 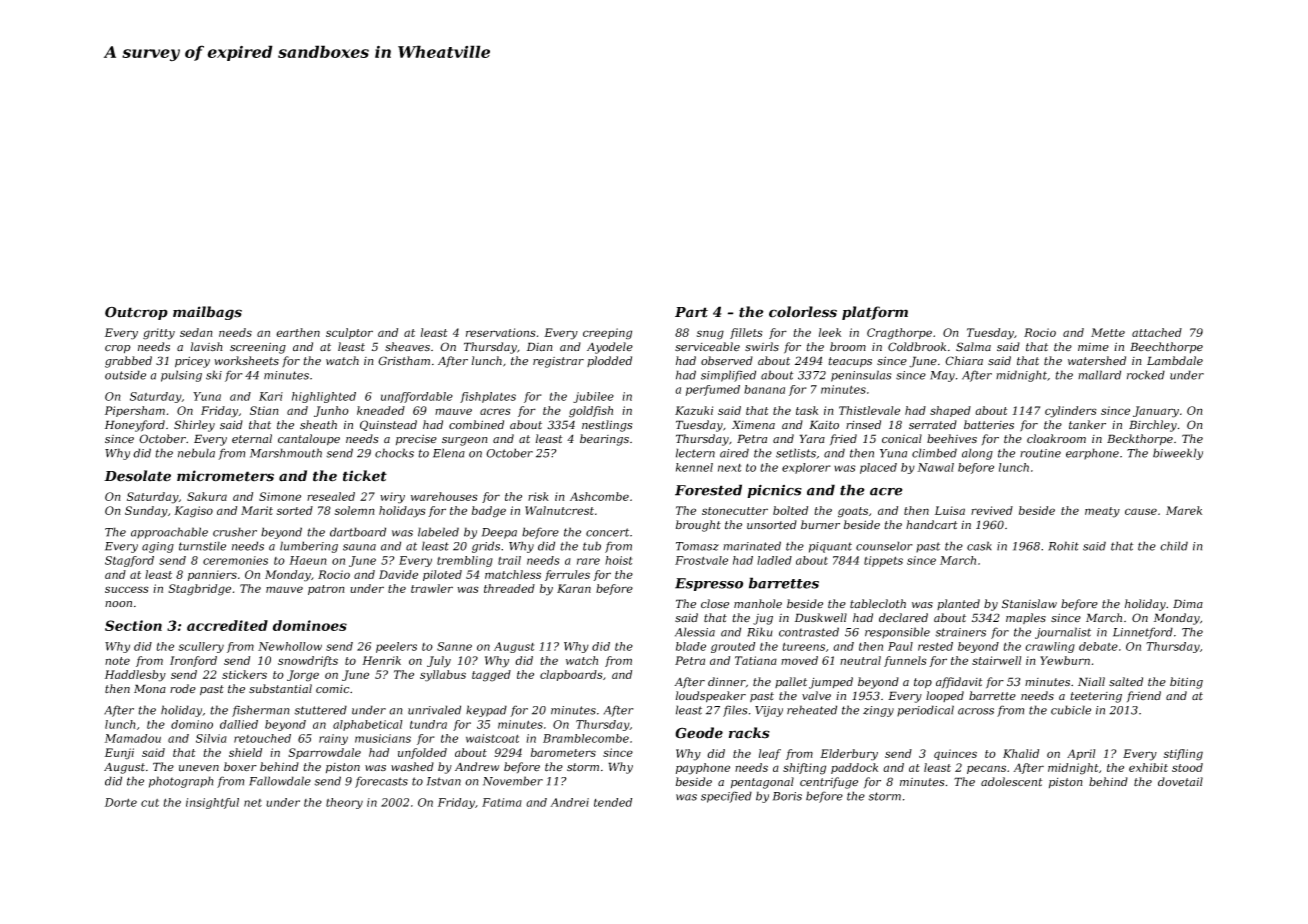 I want to click on Part, so click(x=691, y=312).
